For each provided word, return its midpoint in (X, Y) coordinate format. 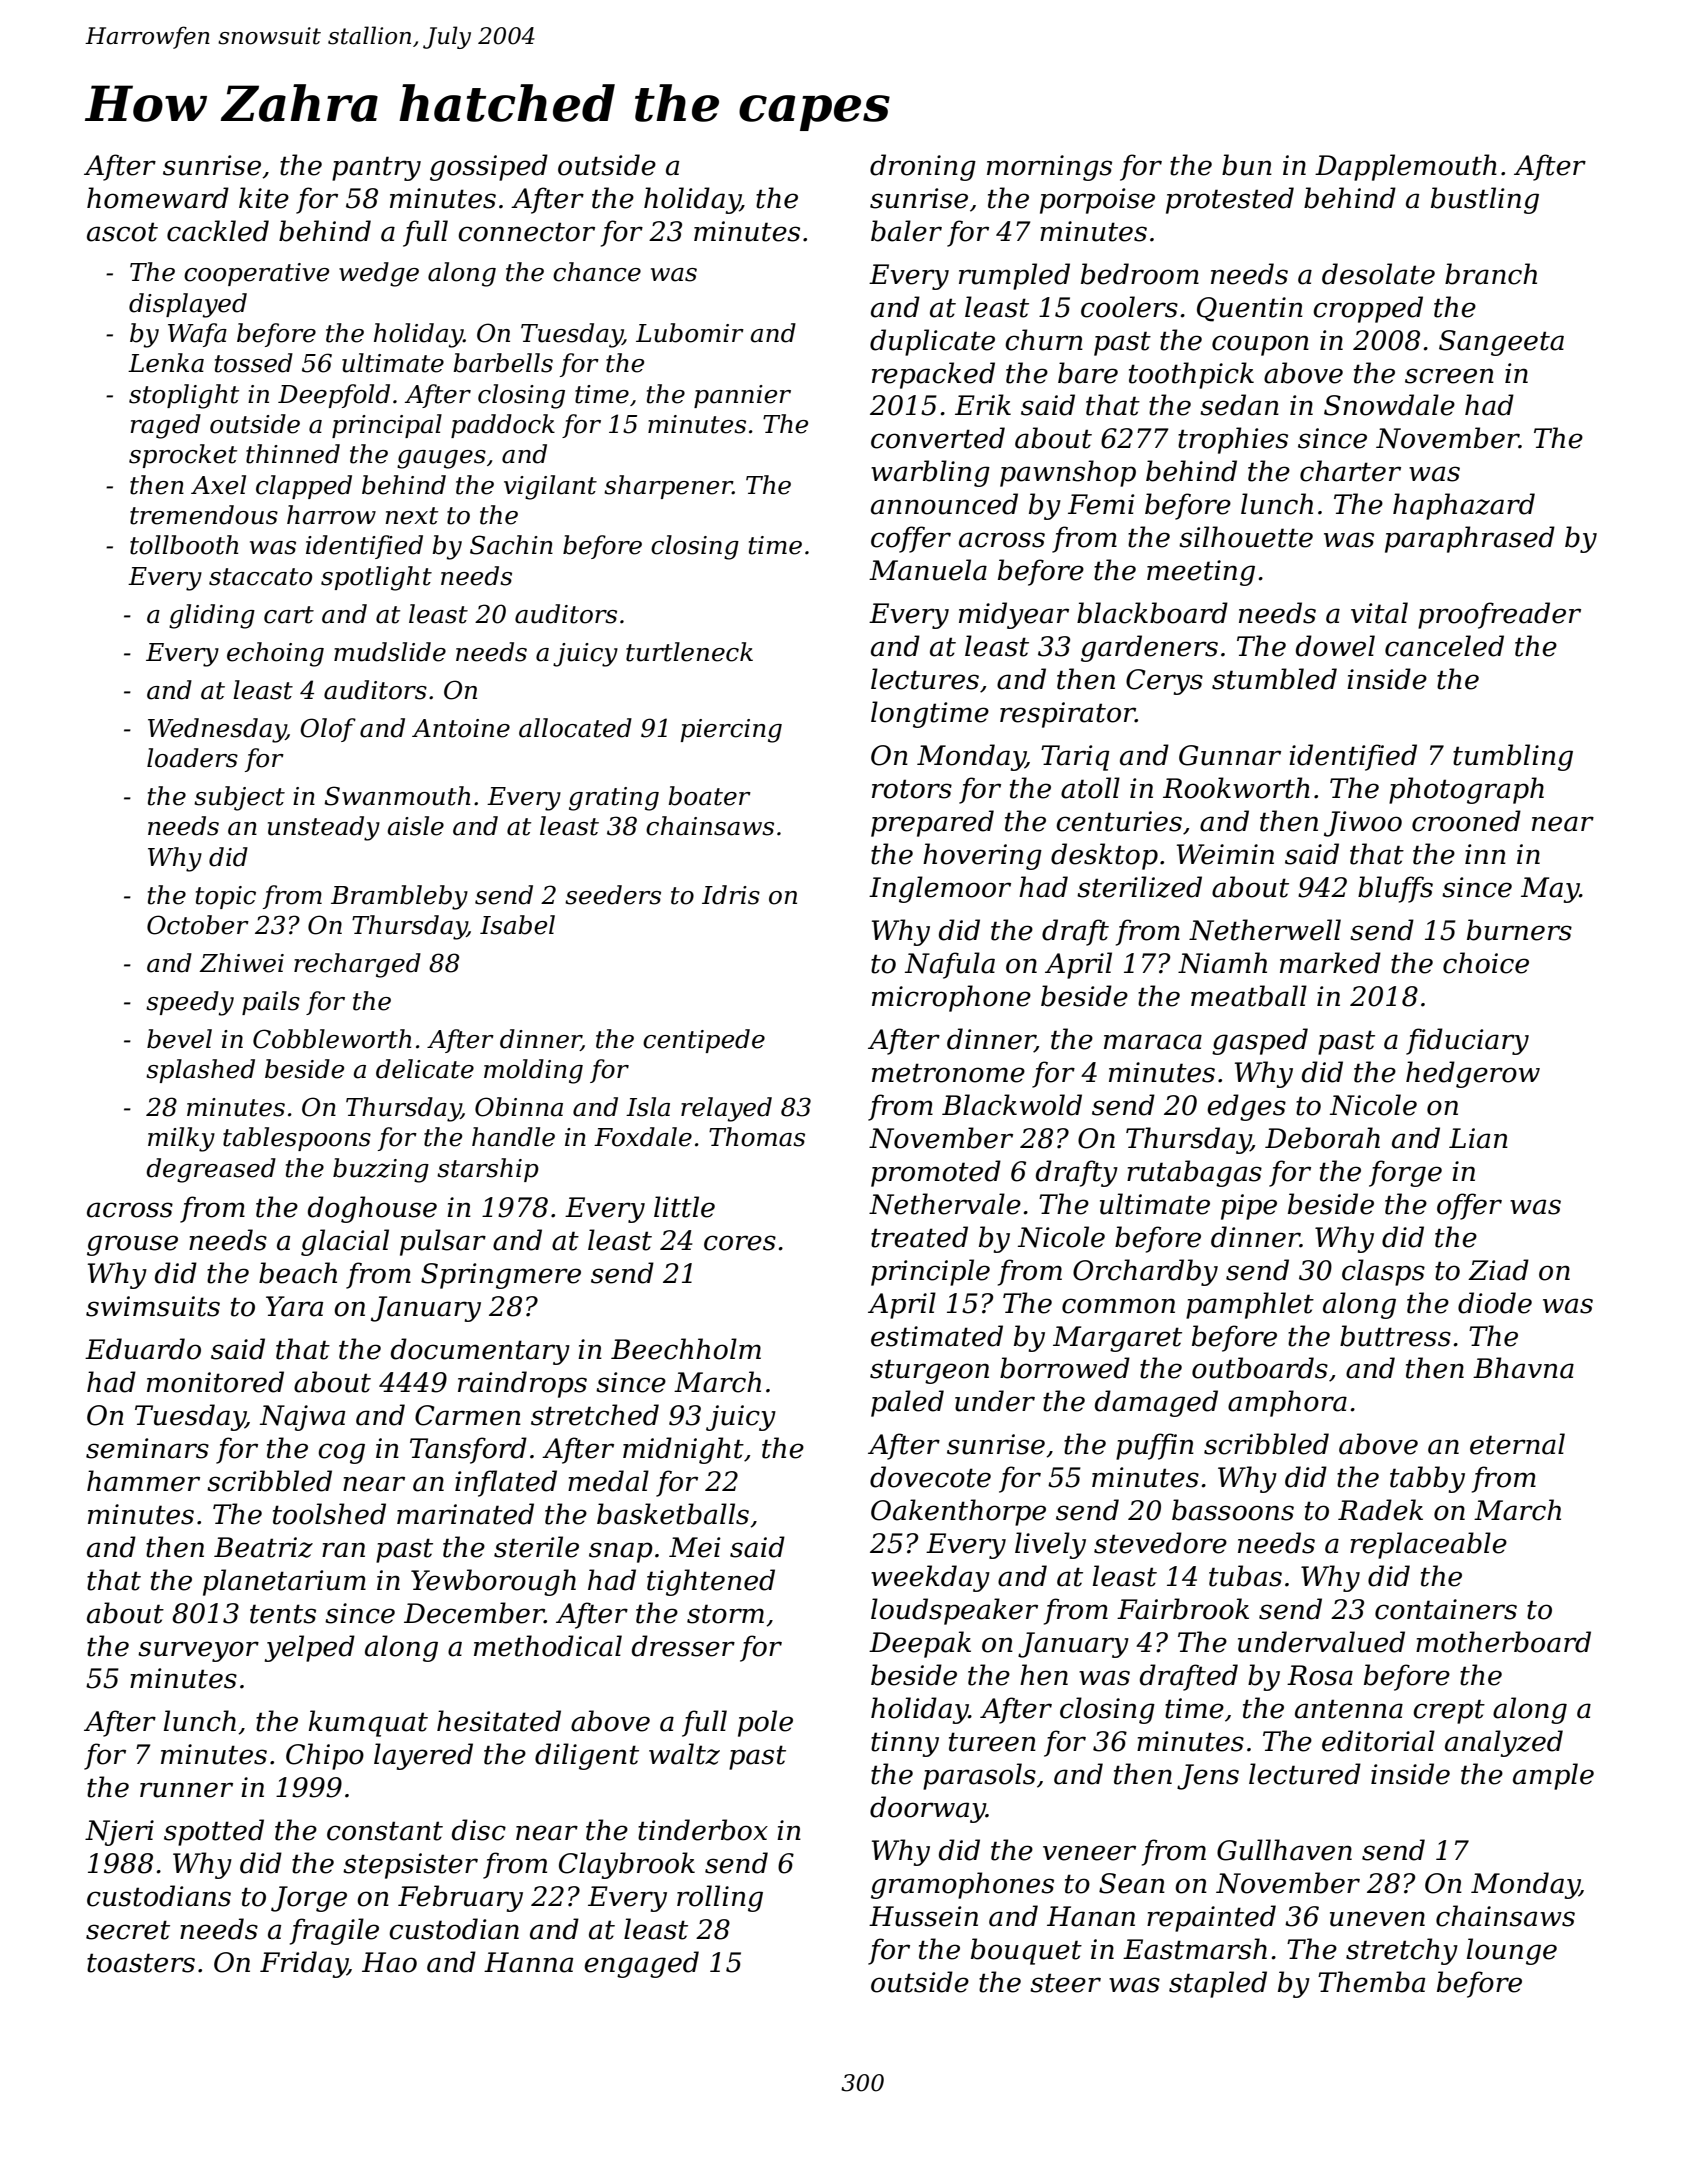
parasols (979, 1776)
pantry (376, 168)
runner (186, 1790)
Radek (1380, 1510)
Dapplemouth (1406, 167)
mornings (1049, 168)
